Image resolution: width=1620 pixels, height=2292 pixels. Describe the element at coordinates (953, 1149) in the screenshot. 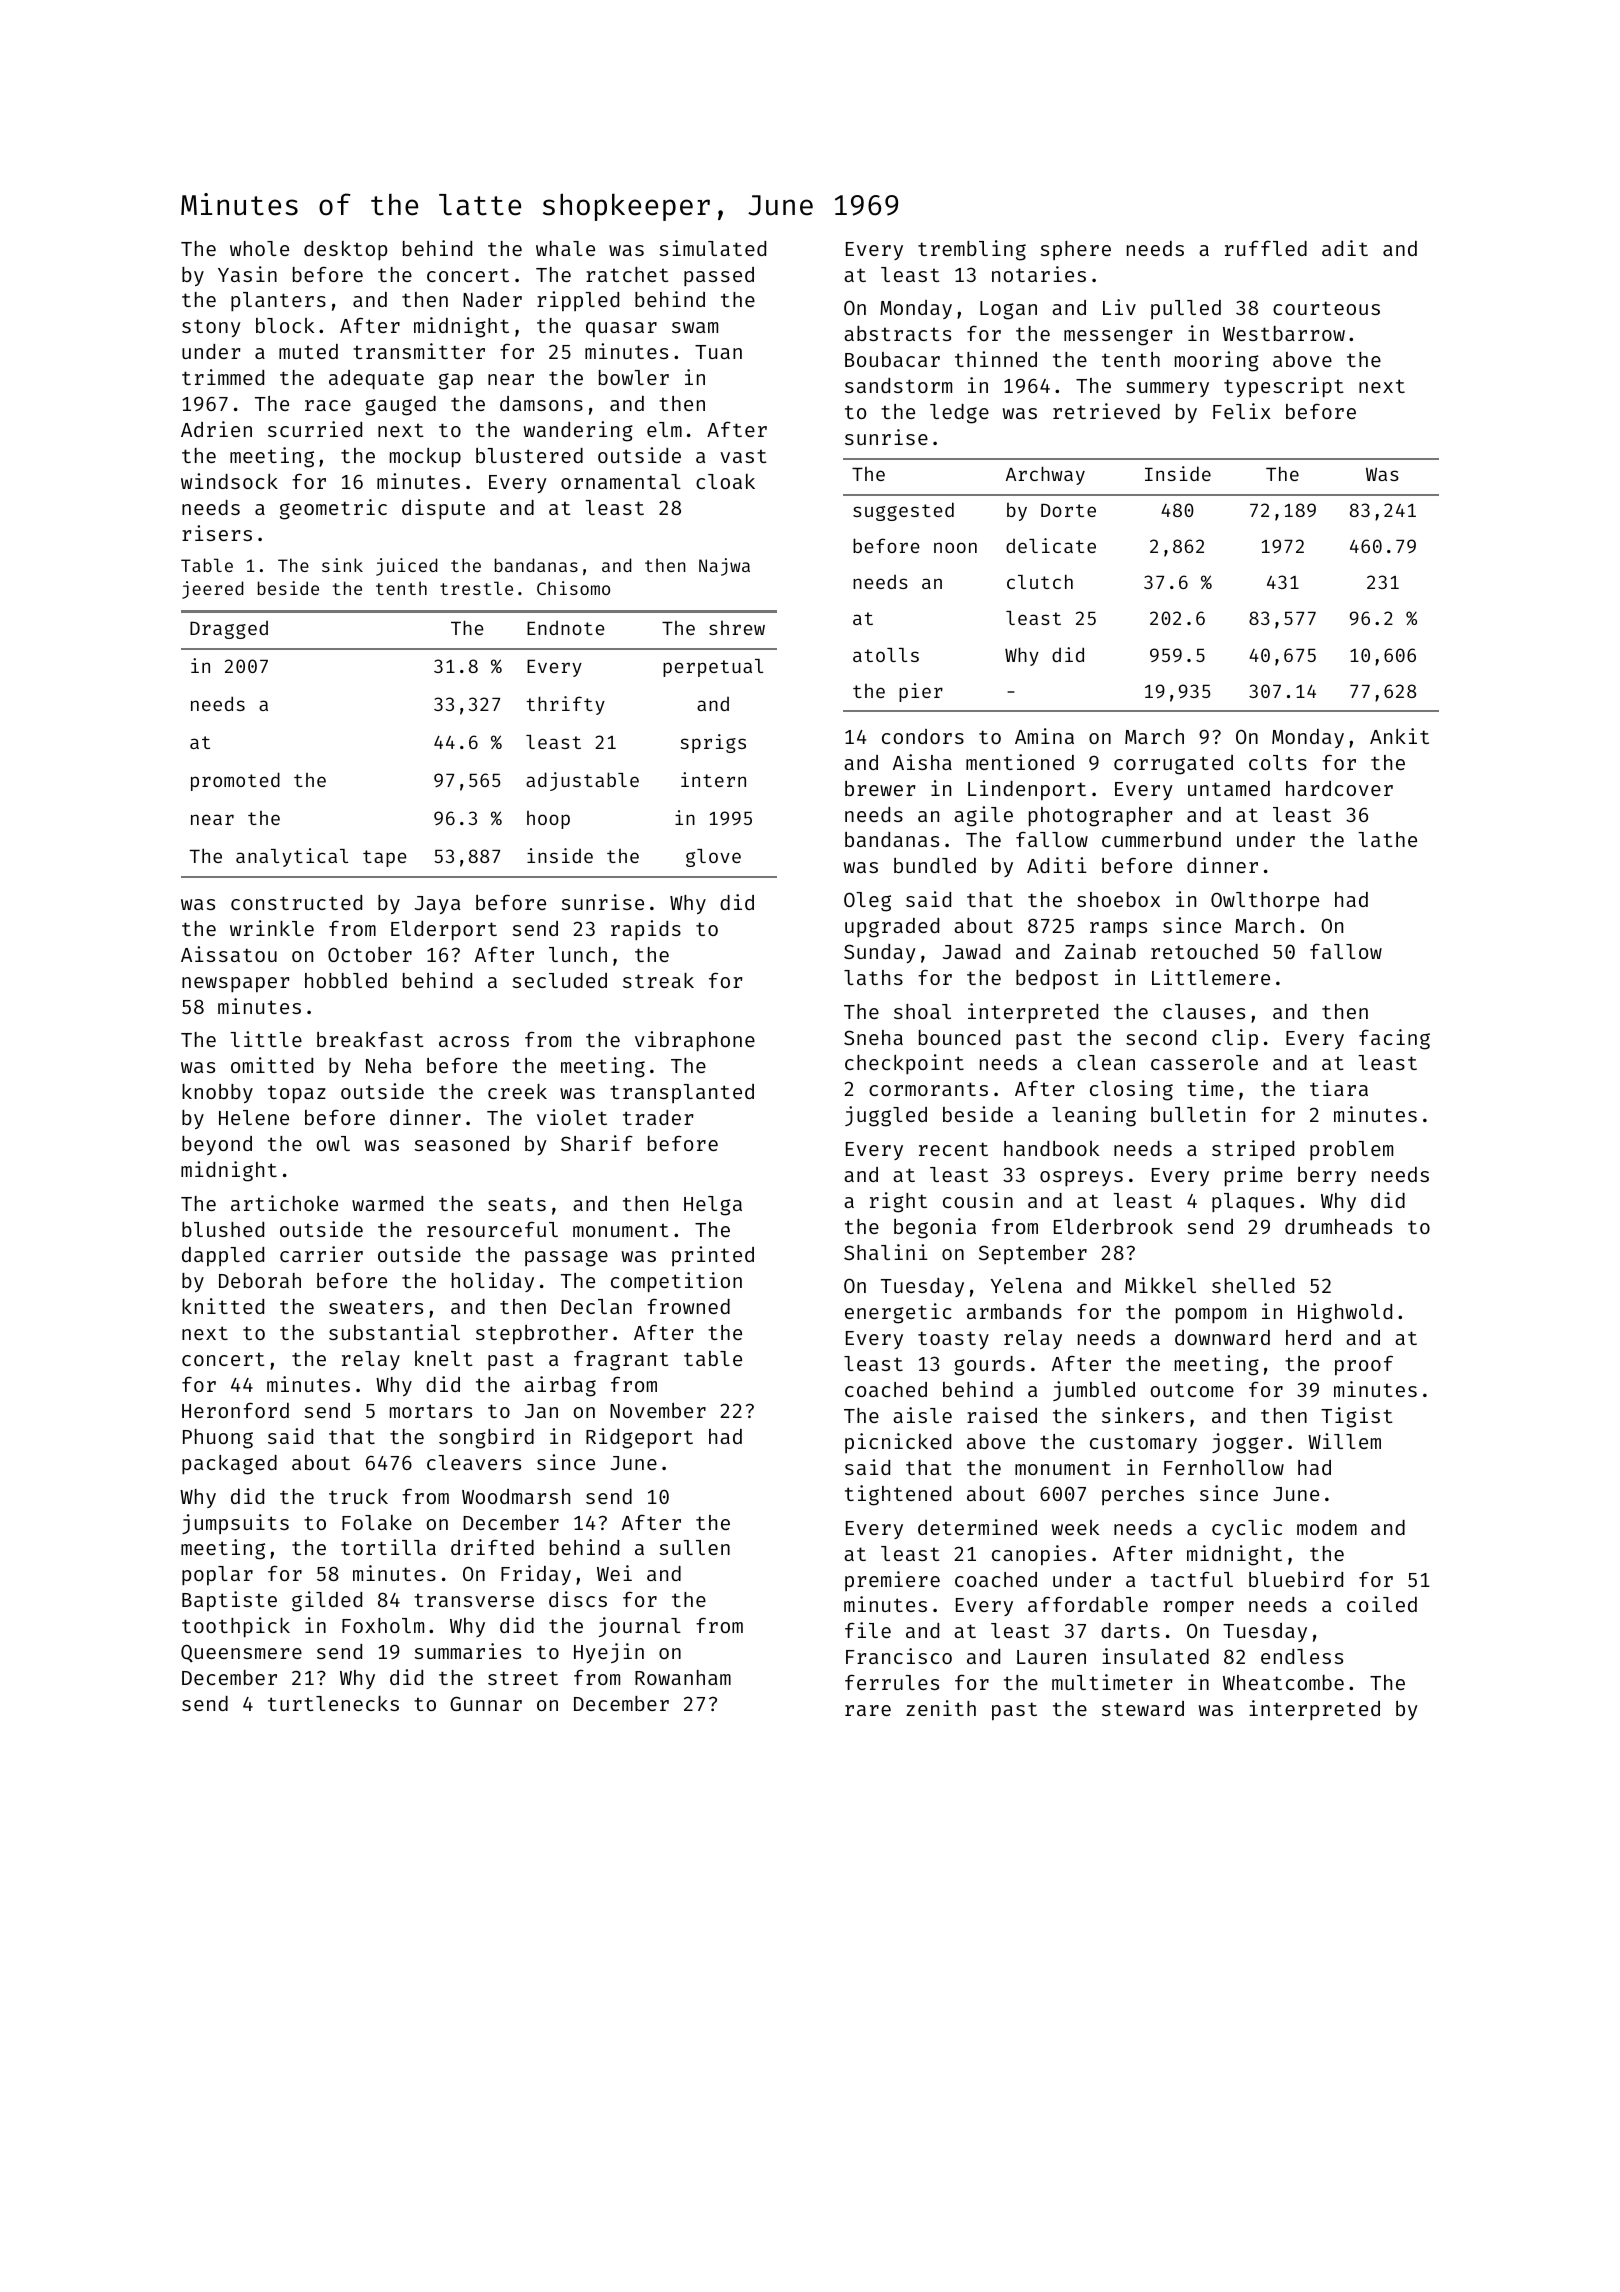

I see `recent` at that location.
